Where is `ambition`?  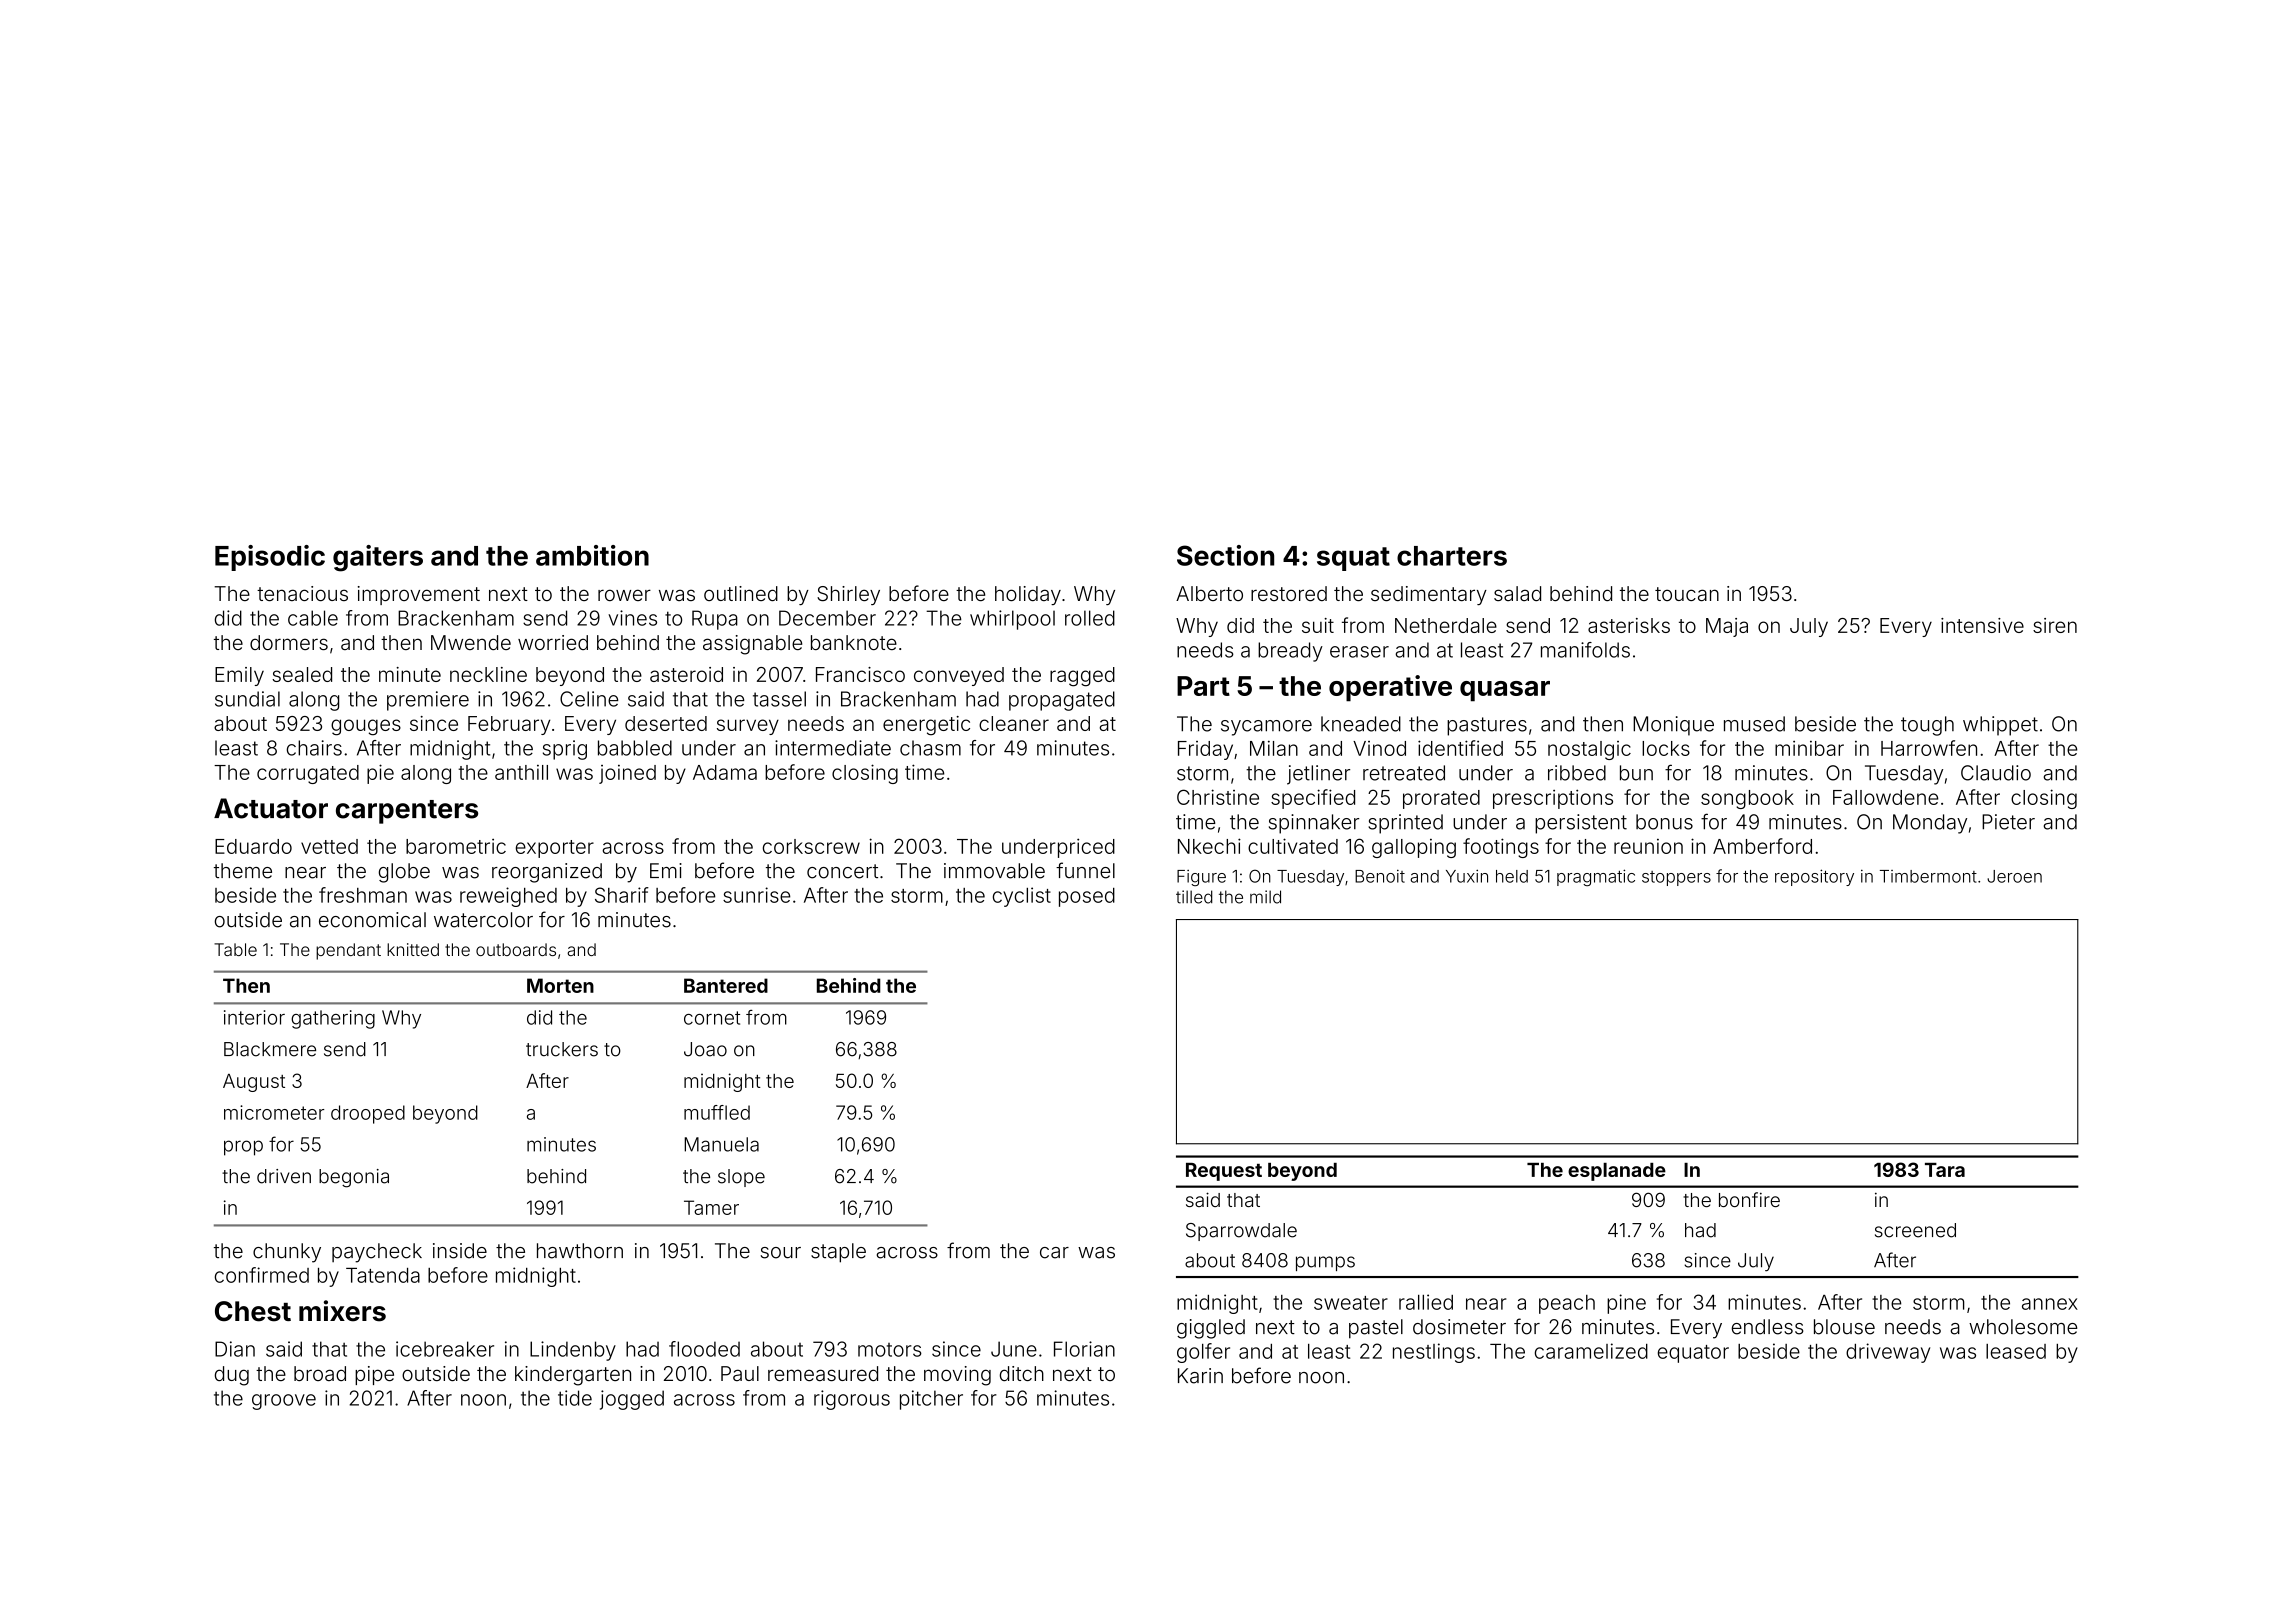 ambition is located at coordinates (592, 555).
